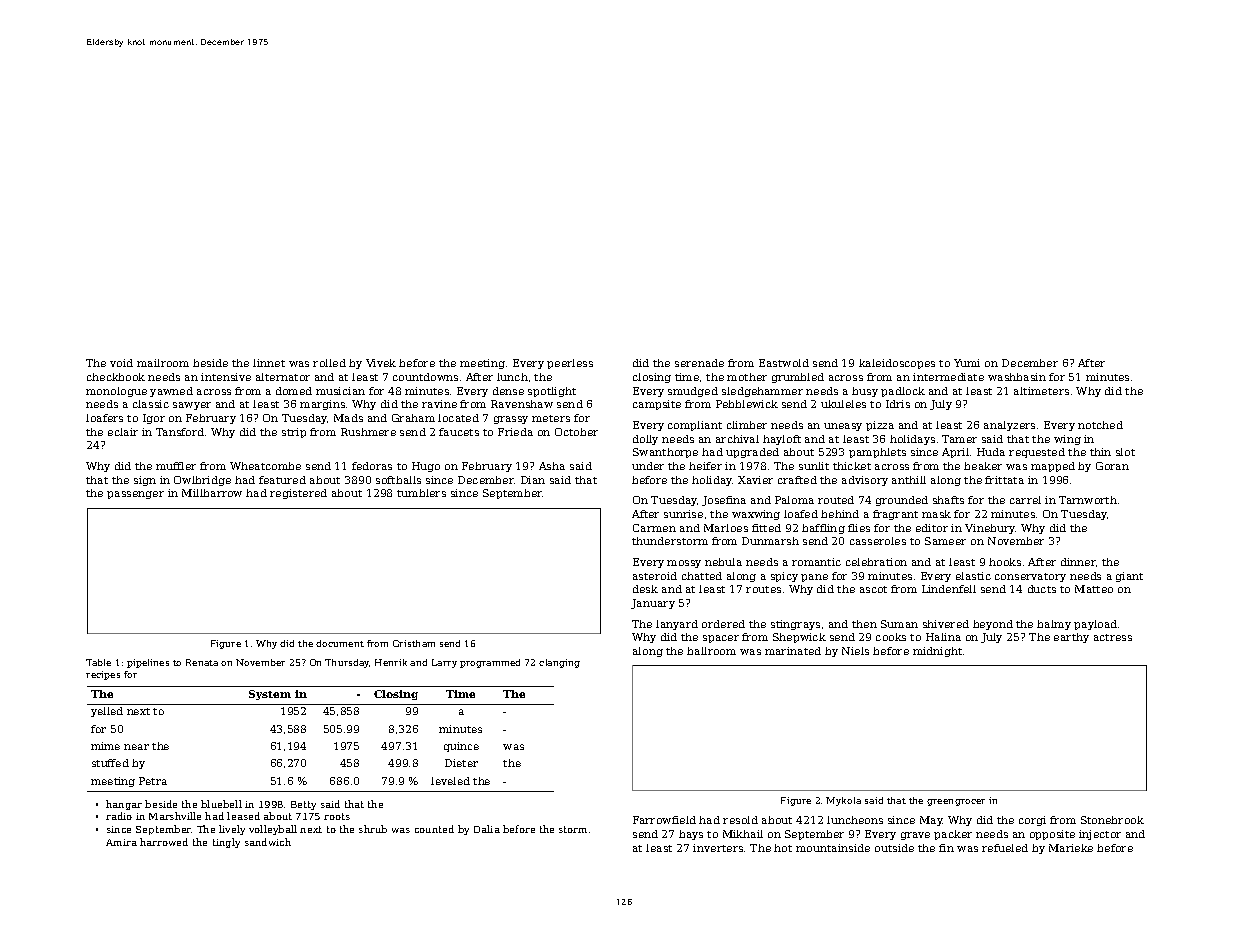 The width and height of the screenshot is (1233, 952). I want to click on sandwich, so click(268, 842).
